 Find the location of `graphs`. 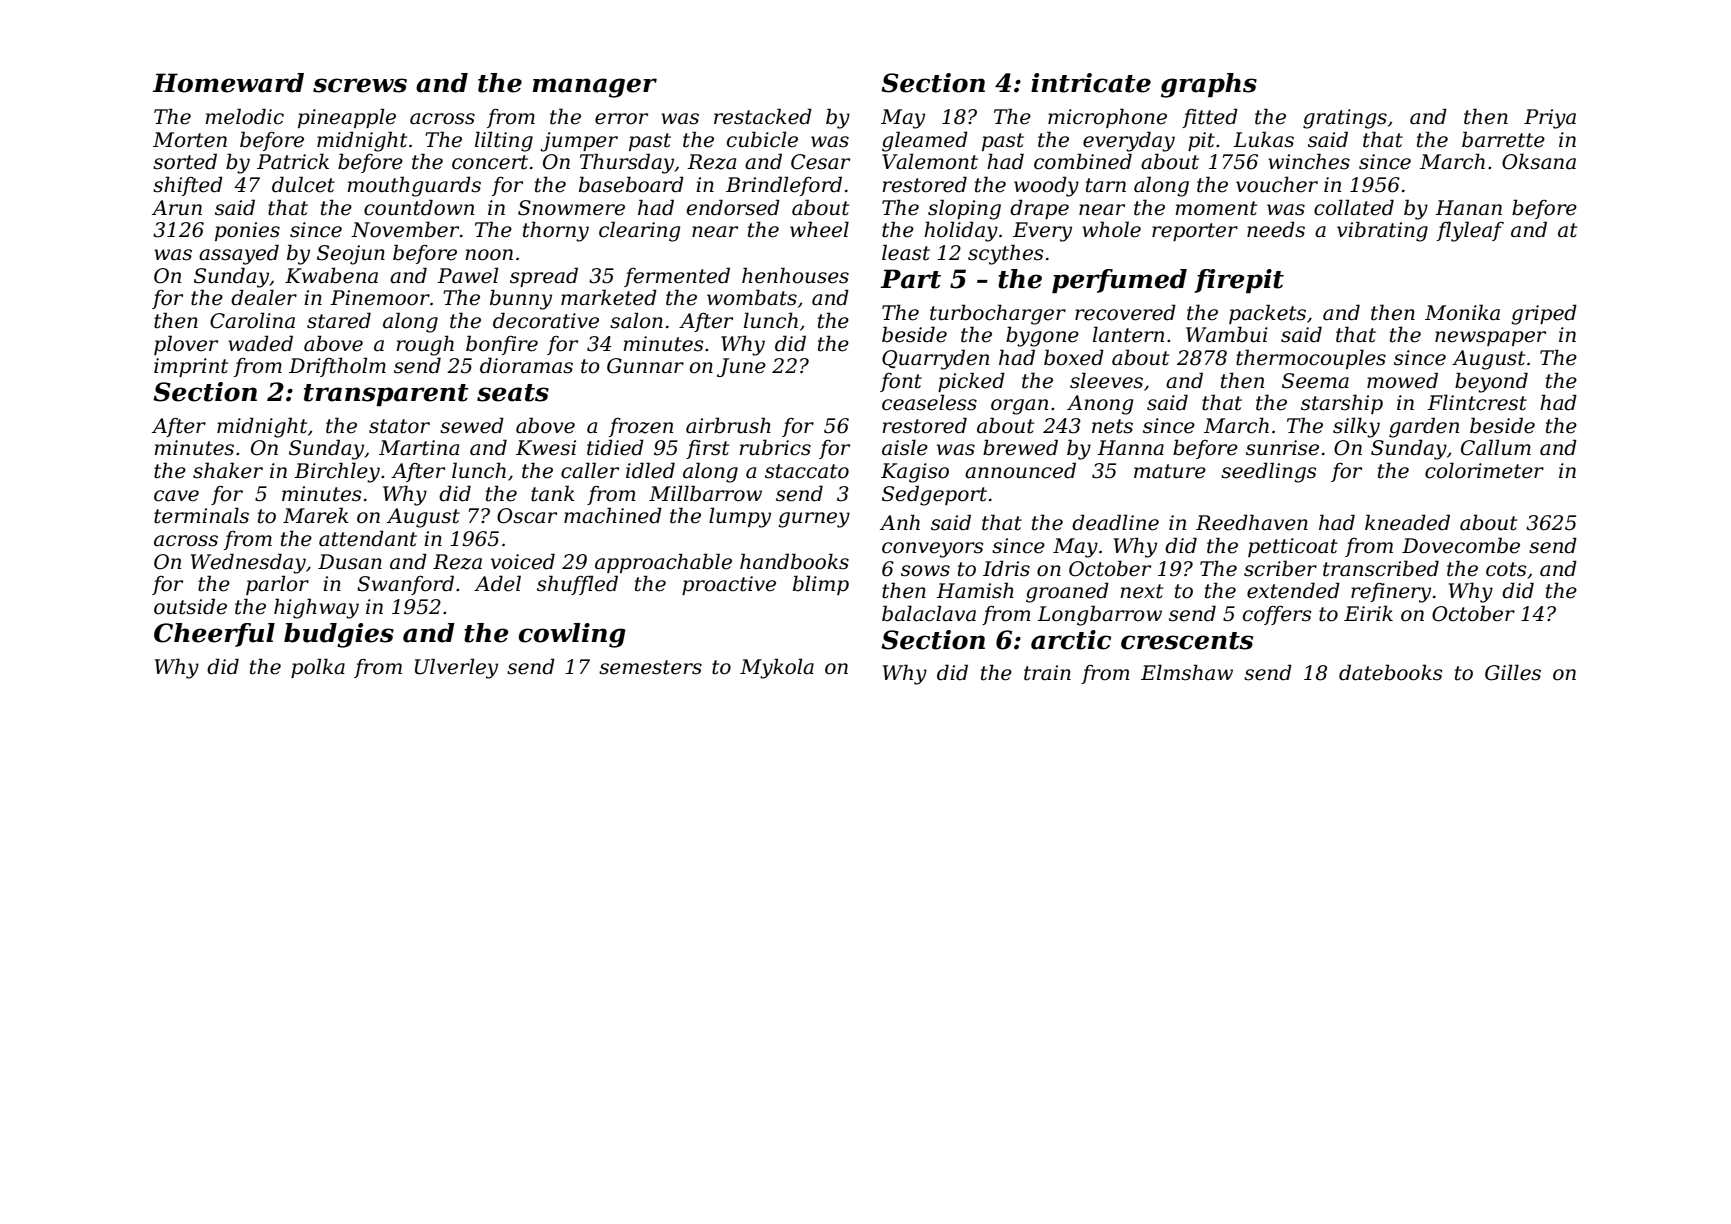

graphs is located at coordinates (1209, 85).
